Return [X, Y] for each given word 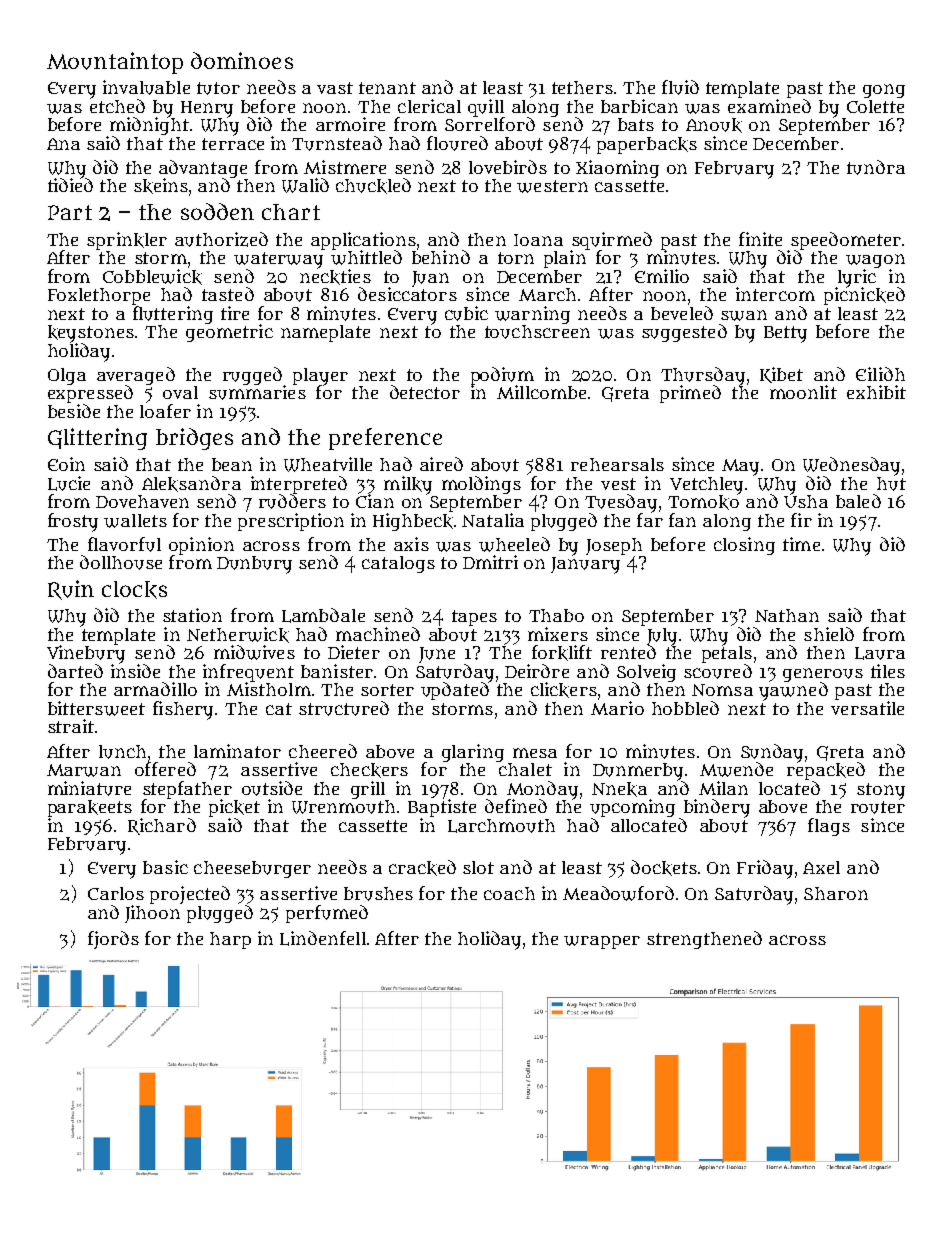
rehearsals [617, 464]
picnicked [864, 296]
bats [636, 124]
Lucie [69, 483]
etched [117, 106]
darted [75, 671]
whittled [366, 257]
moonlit [803, 392]
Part [70, 212]
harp [230, 940]
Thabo [556, 615]
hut [891, 484]
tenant [387, 88]
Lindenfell [323, 938]
